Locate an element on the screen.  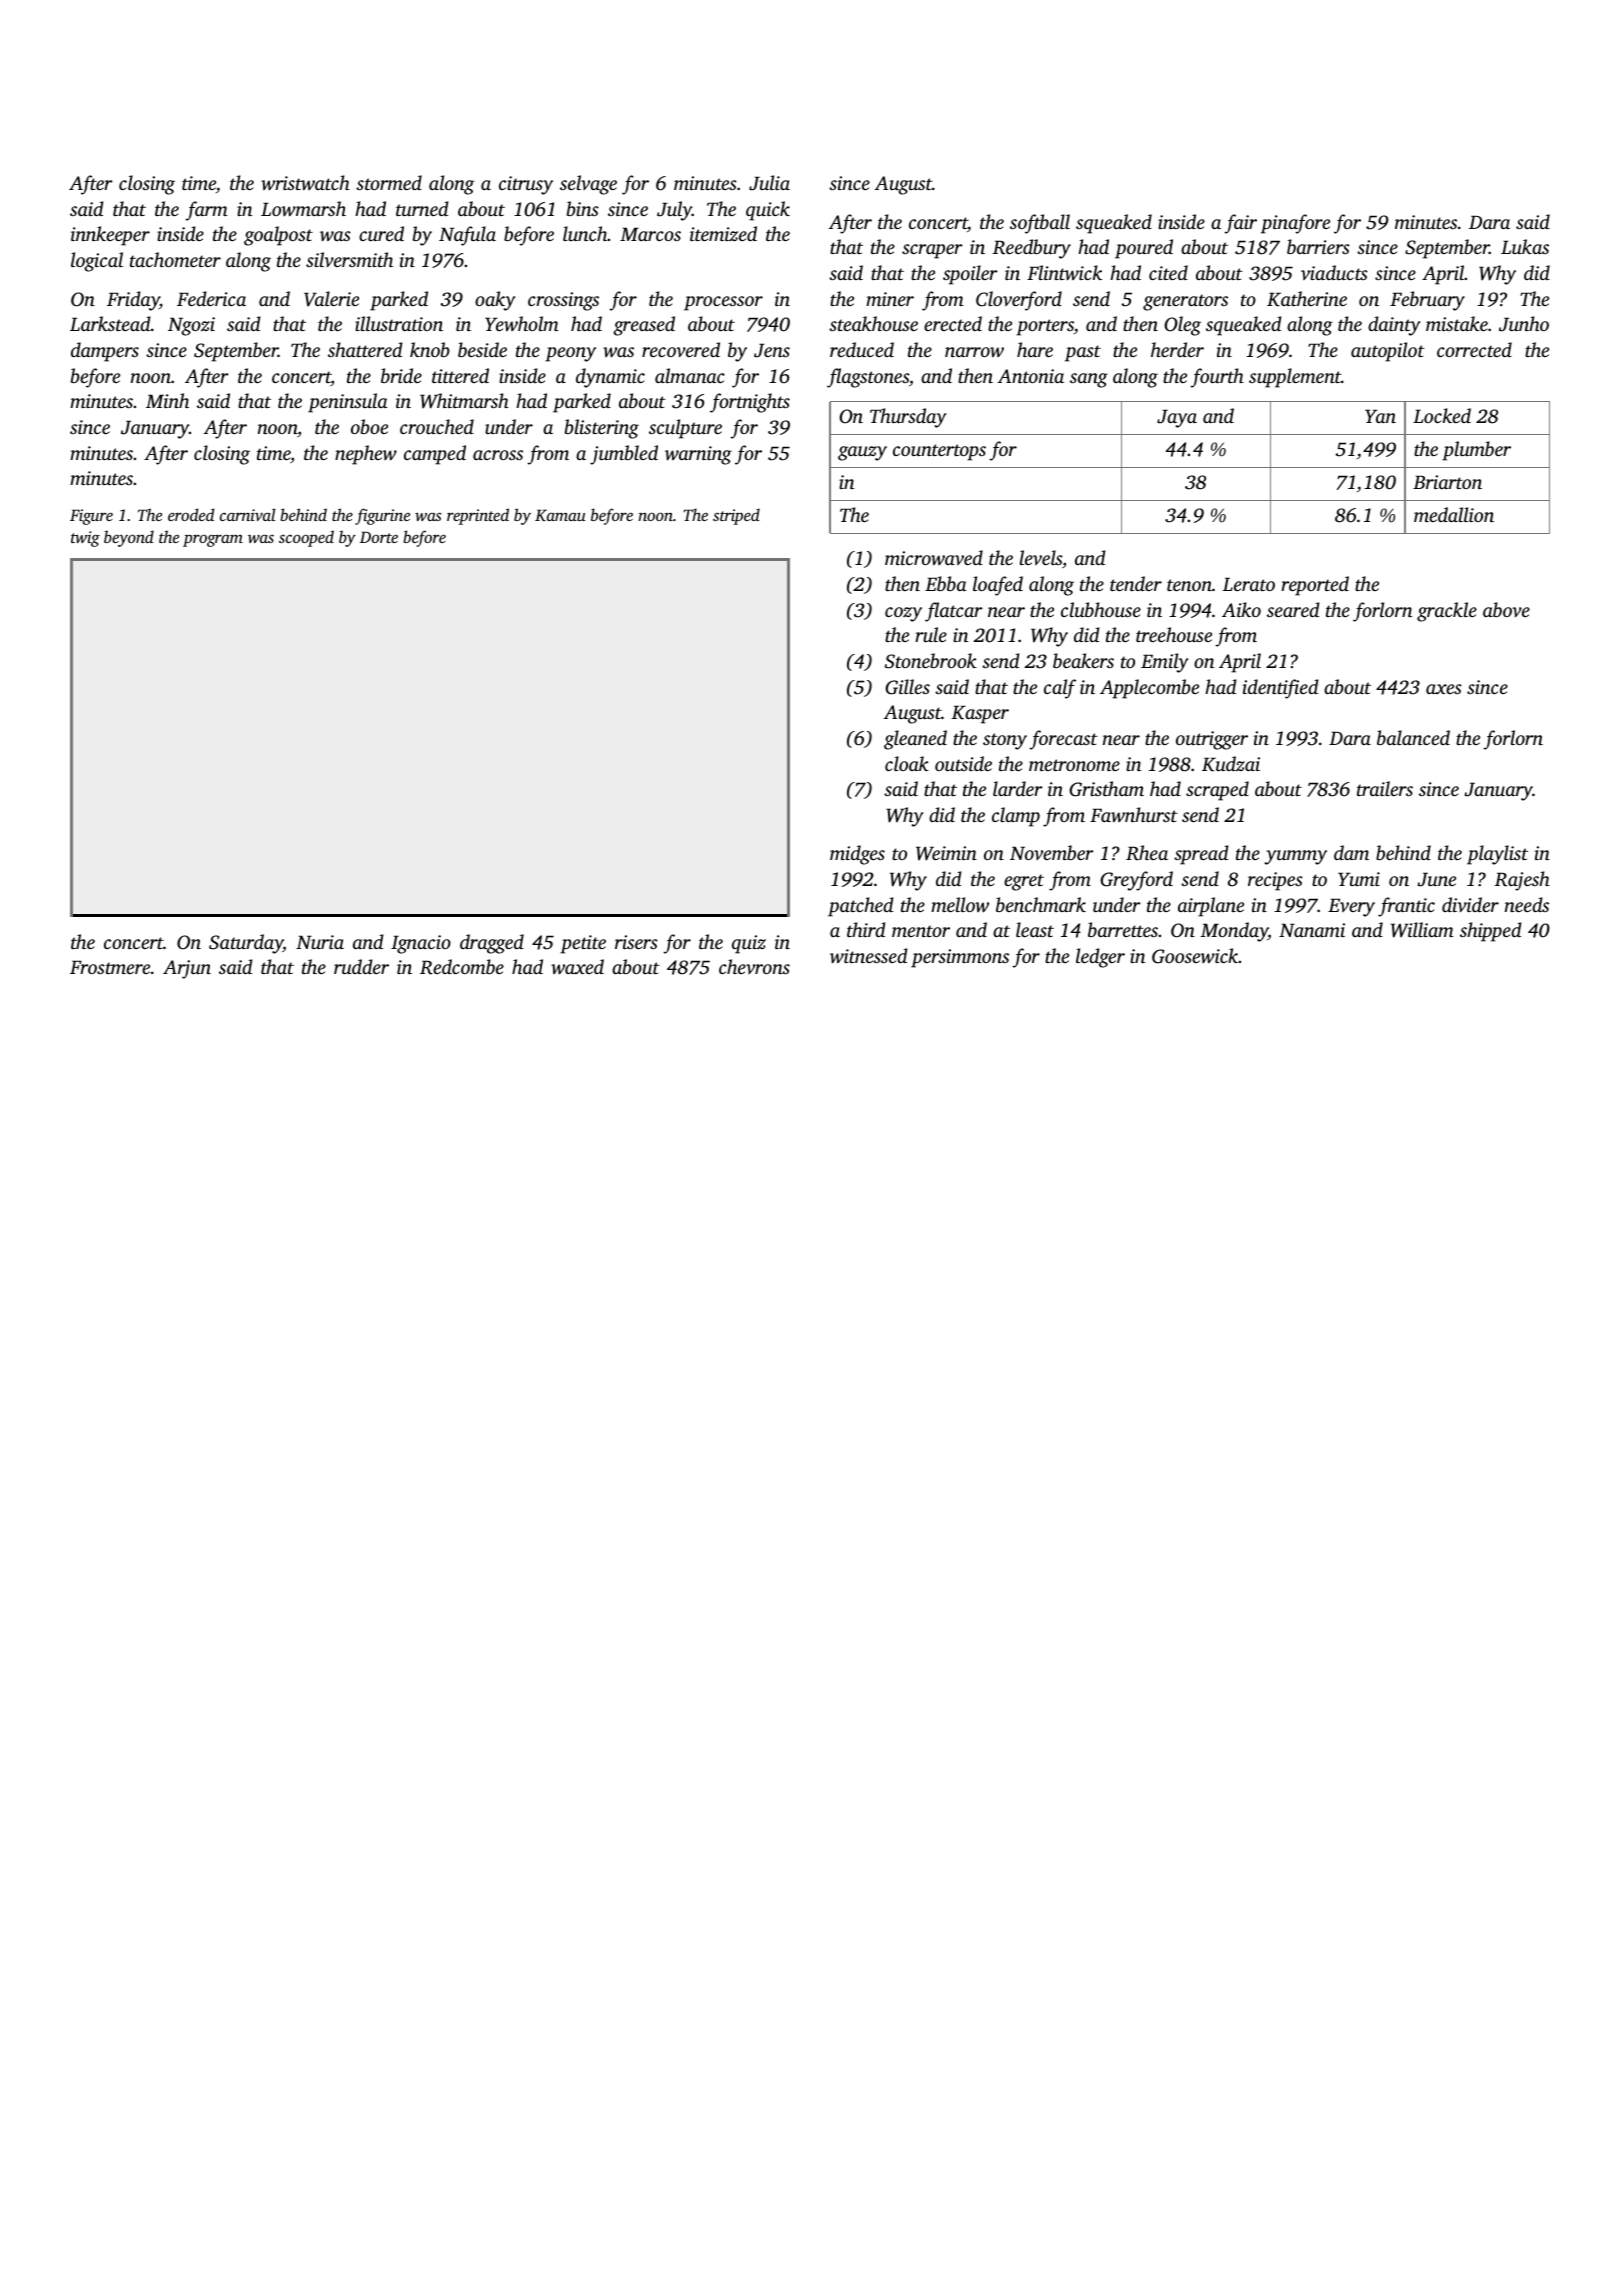
plumber is located at coordinates (1476, 451).
